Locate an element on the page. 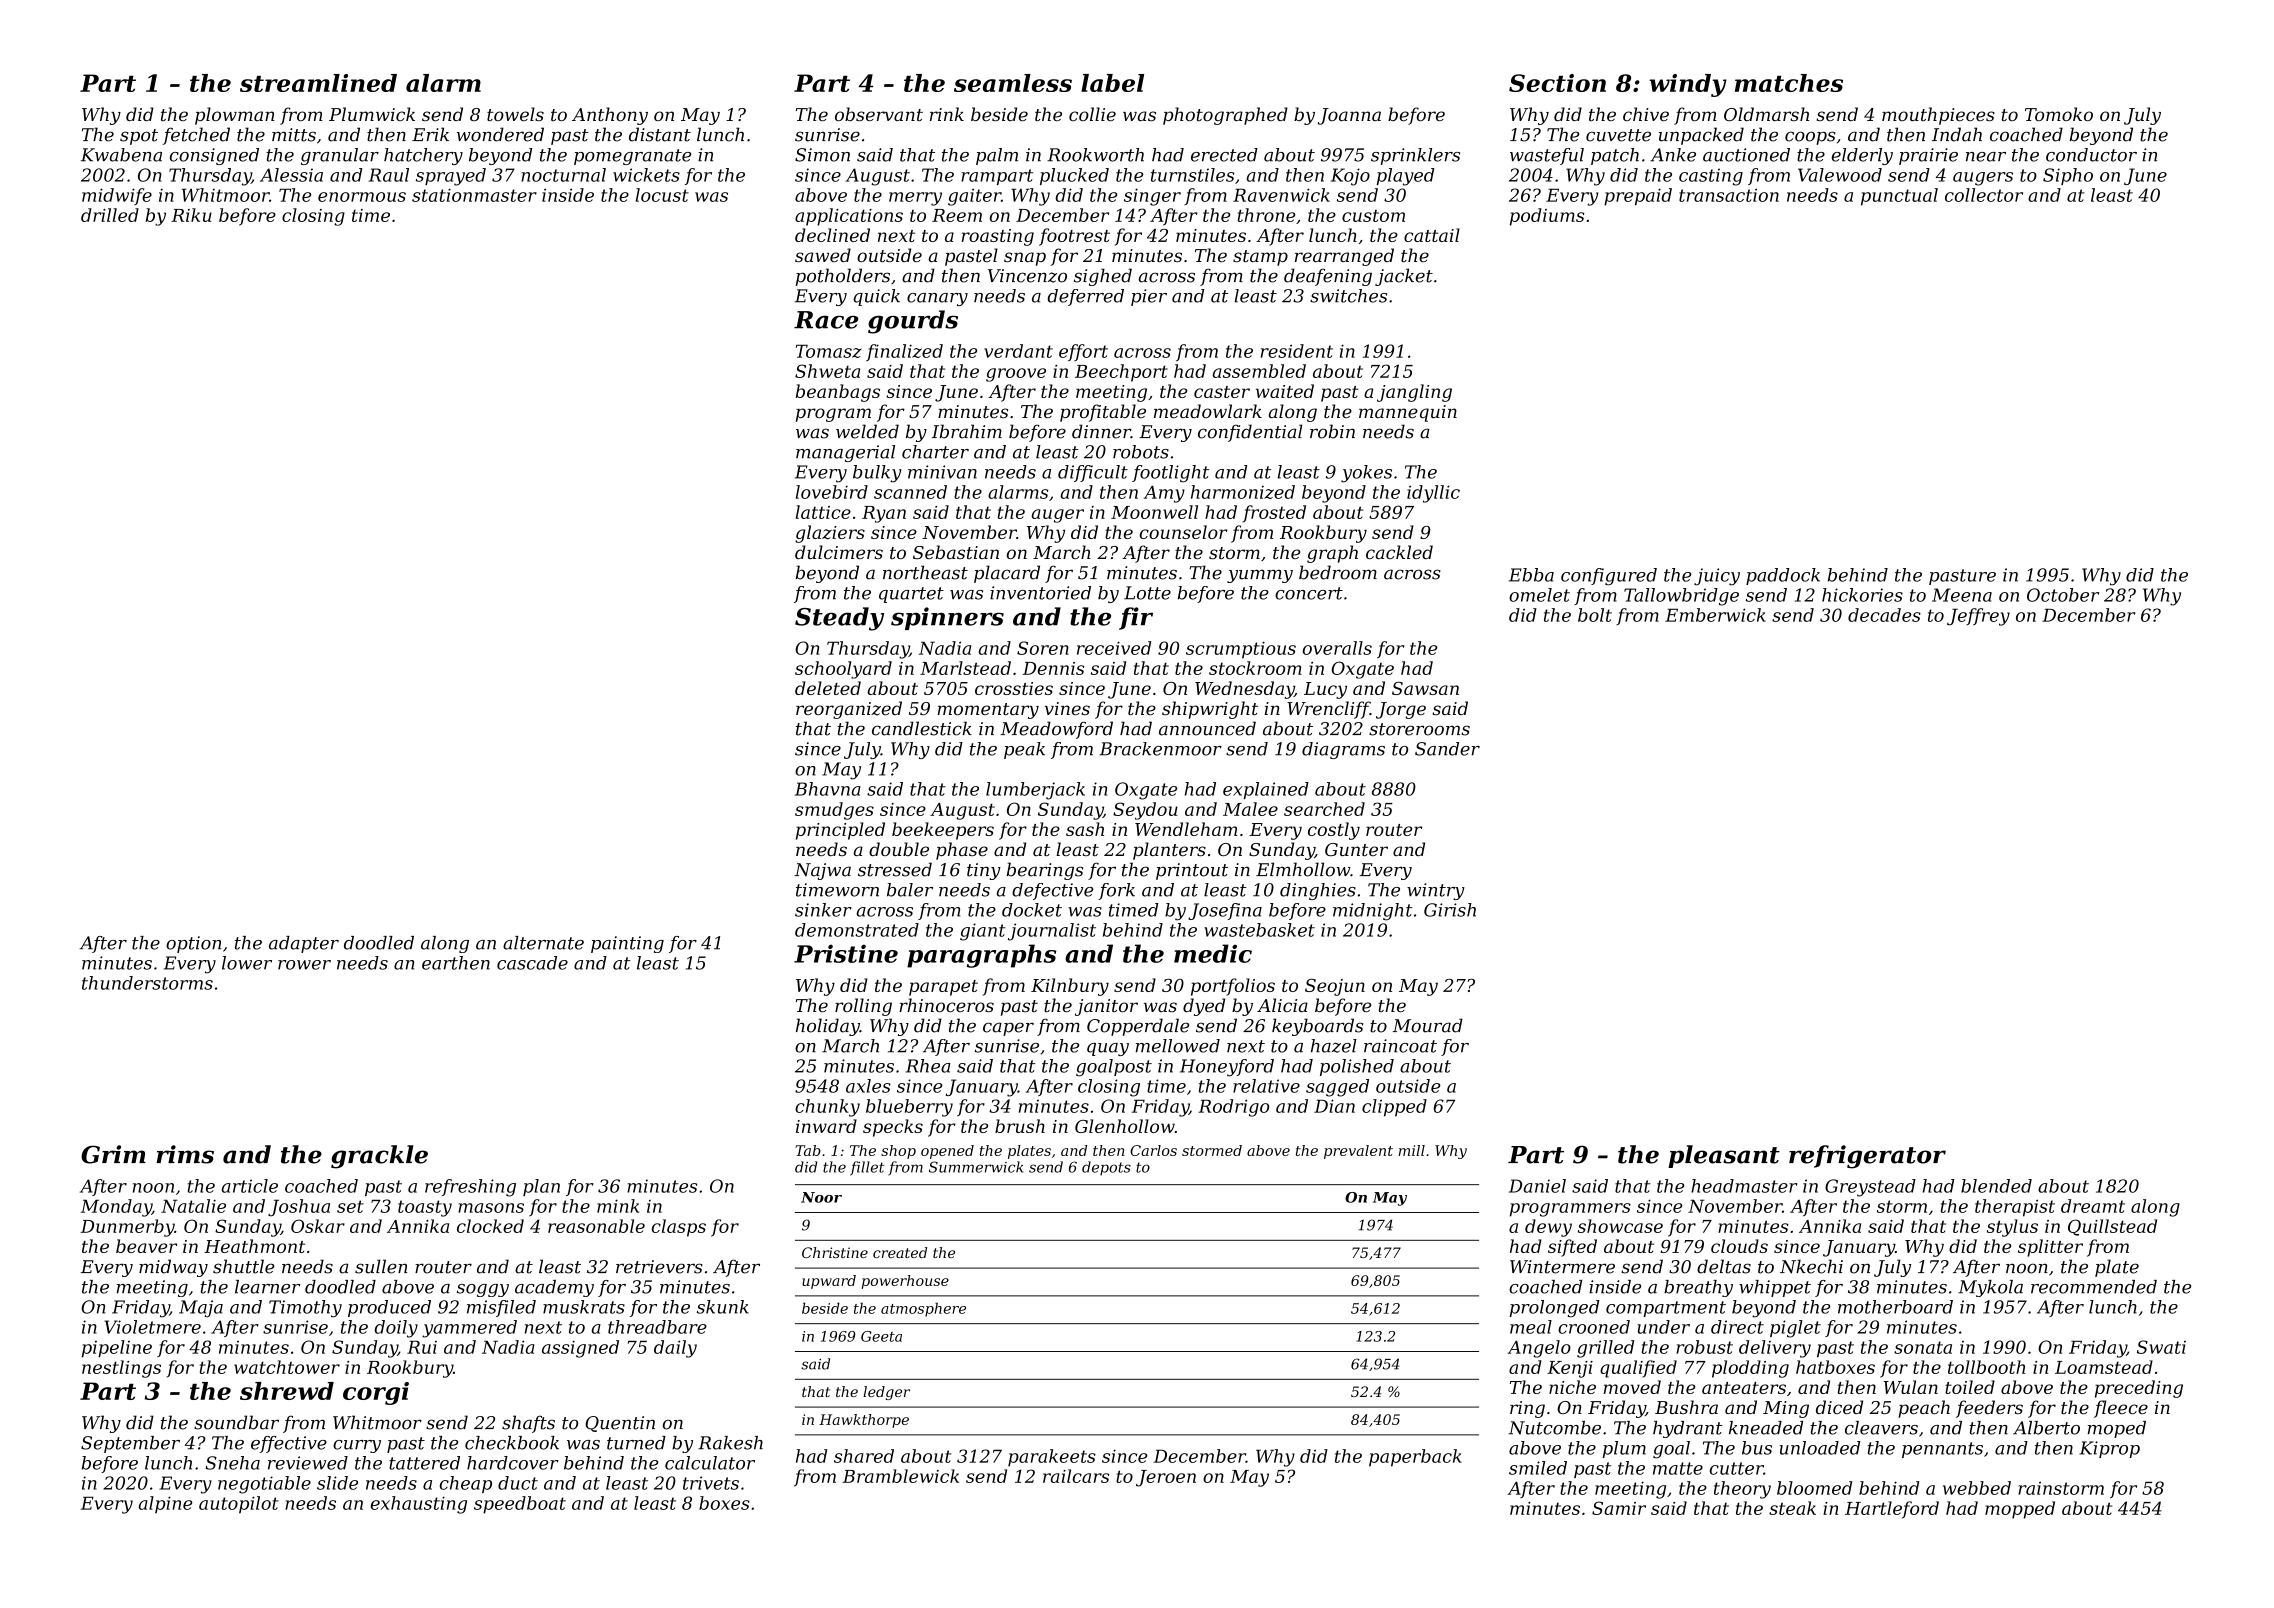 The image size is (2274, 1608). streamlined is located at coordinates (318, 83).
